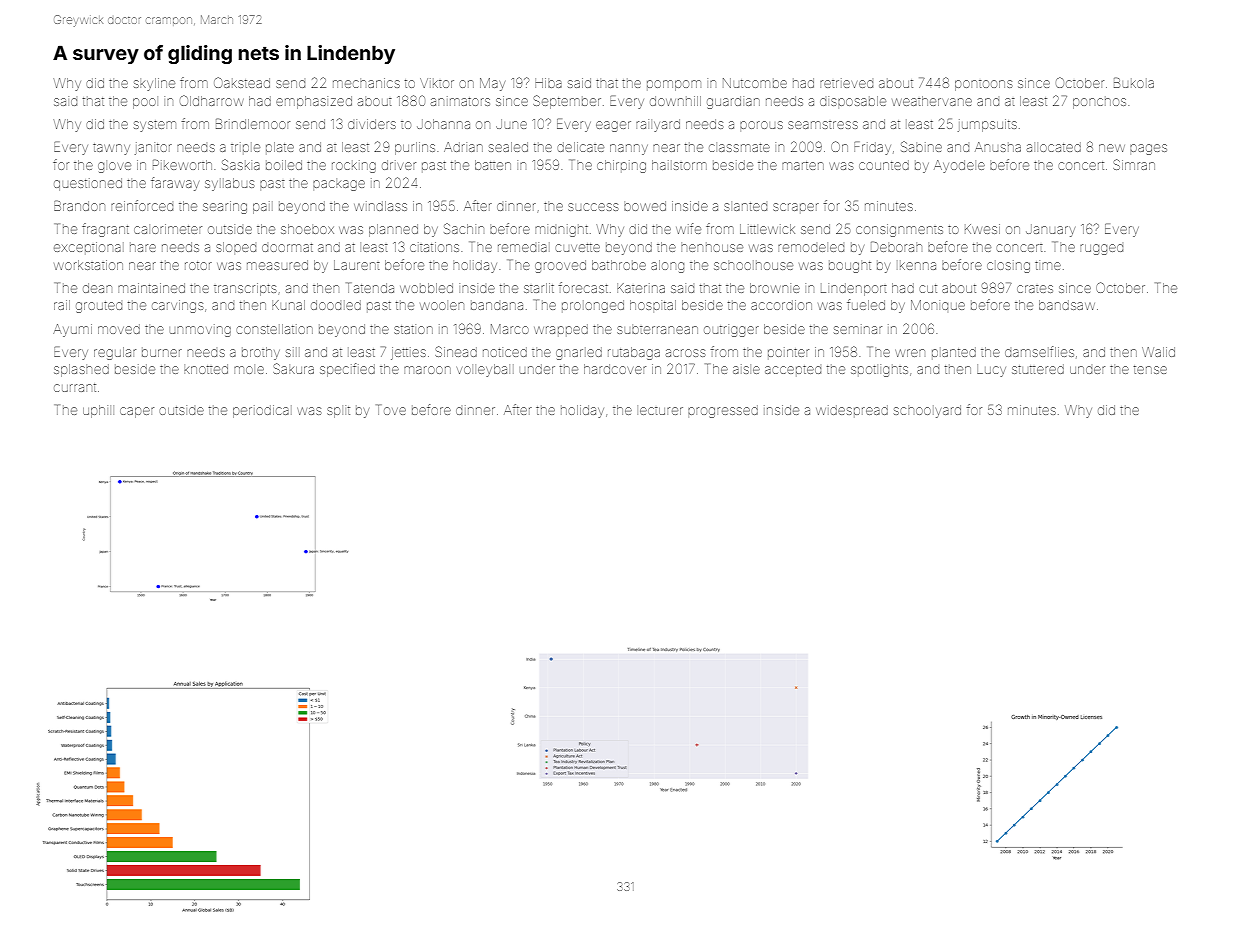 Image resolution: width=1233 pixels, height=952 pixels. I want to click on periodical, so click(261, 411).
